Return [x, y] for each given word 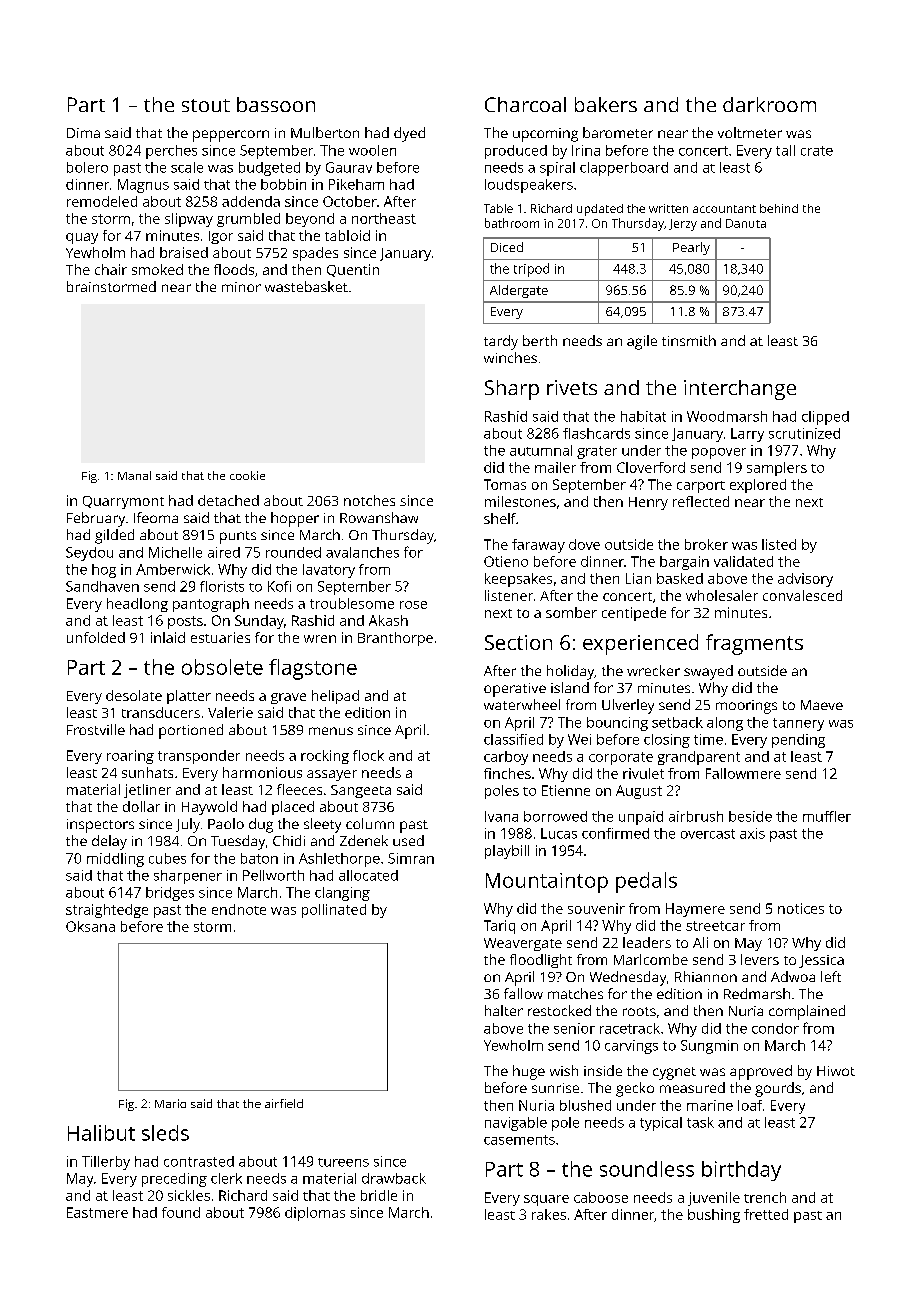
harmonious [262, 772]
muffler [827, 816]
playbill [507, 852]
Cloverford [651, 467]
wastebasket [306, 286]
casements [519, 1140]
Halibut [101, 1133]
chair [111, 269]
